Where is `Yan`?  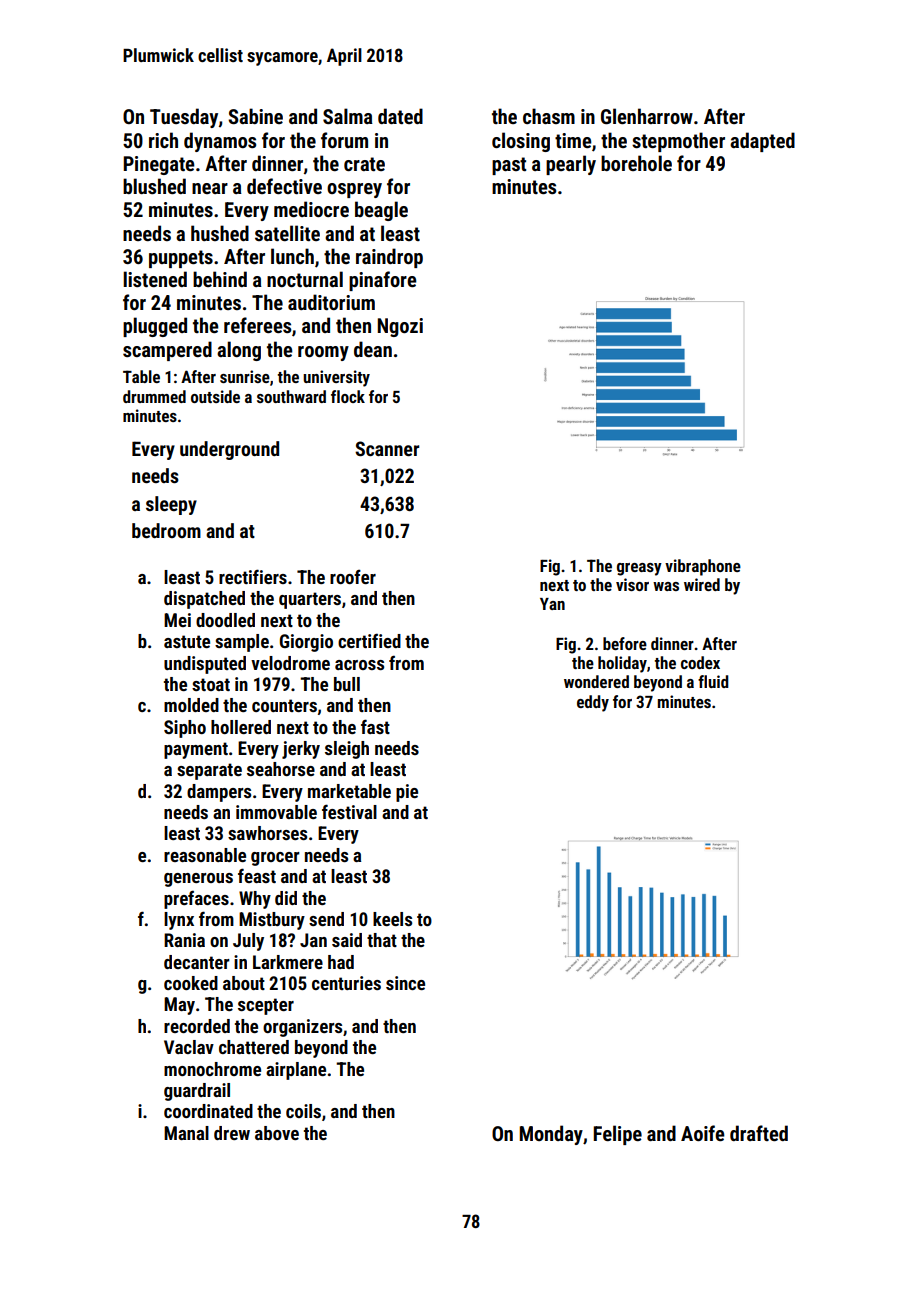
Yan is located at coordinates (552, 604).
